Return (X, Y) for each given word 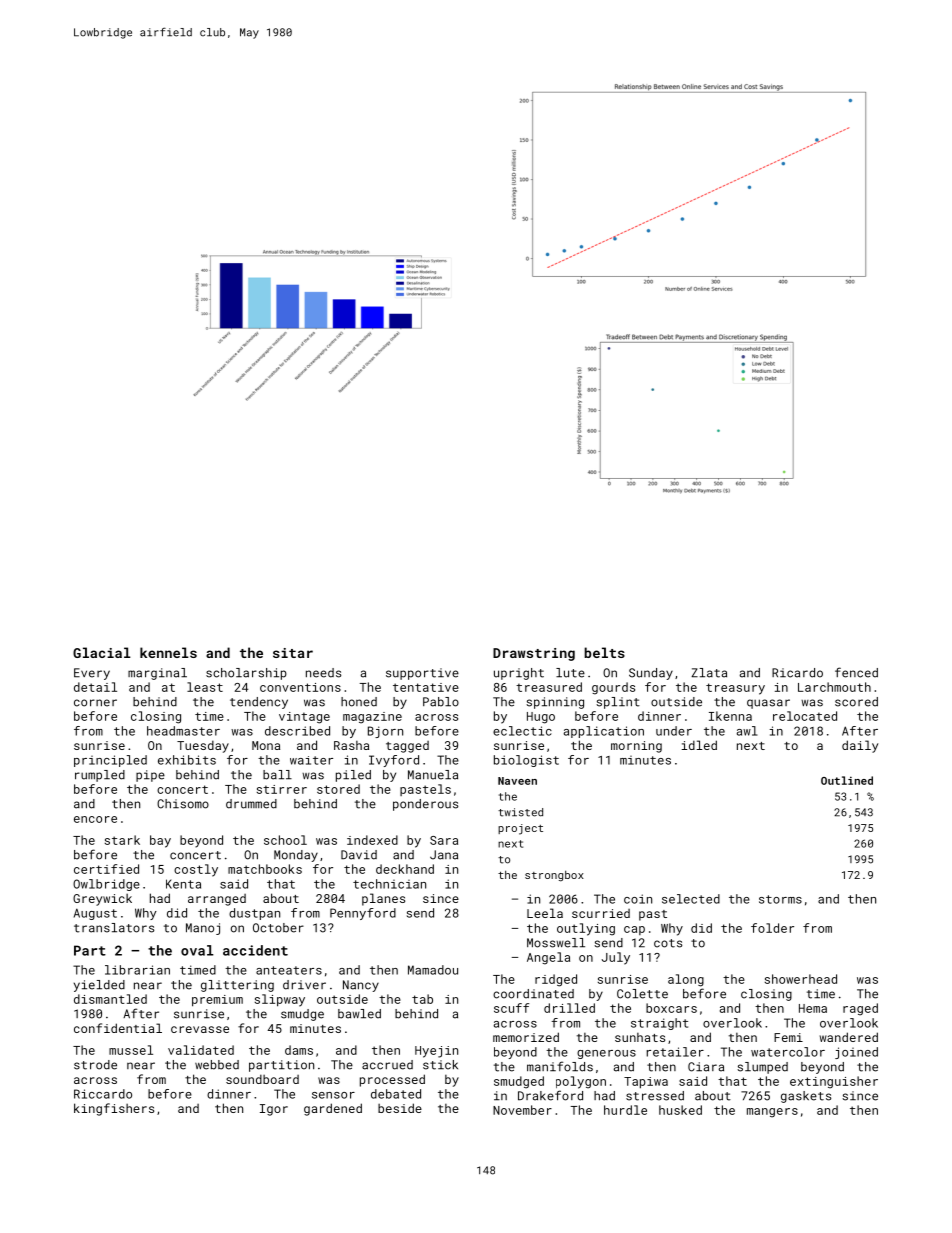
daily (860, 746)
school (285, 840)
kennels (168, 652)
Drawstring (534, 654)
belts (604, 652)
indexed (372, 840)
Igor (274, 1110)
